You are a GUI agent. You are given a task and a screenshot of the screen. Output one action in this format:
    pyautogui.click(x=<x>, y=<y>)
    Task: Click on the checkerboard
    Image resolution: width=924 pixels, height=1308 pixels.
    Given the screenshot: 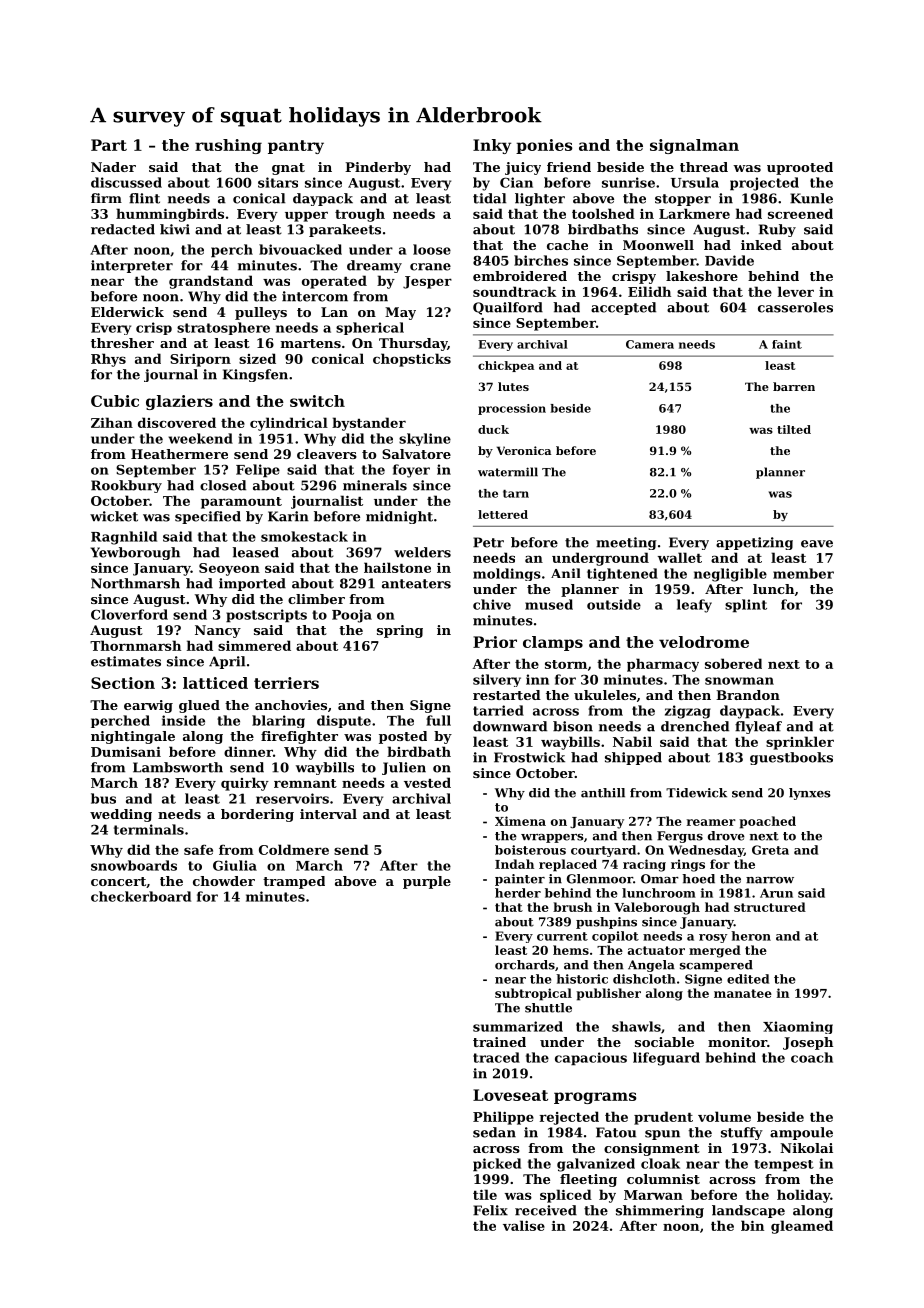 What is the action you would take?
    pyautogui.click(x=141, y=896)
